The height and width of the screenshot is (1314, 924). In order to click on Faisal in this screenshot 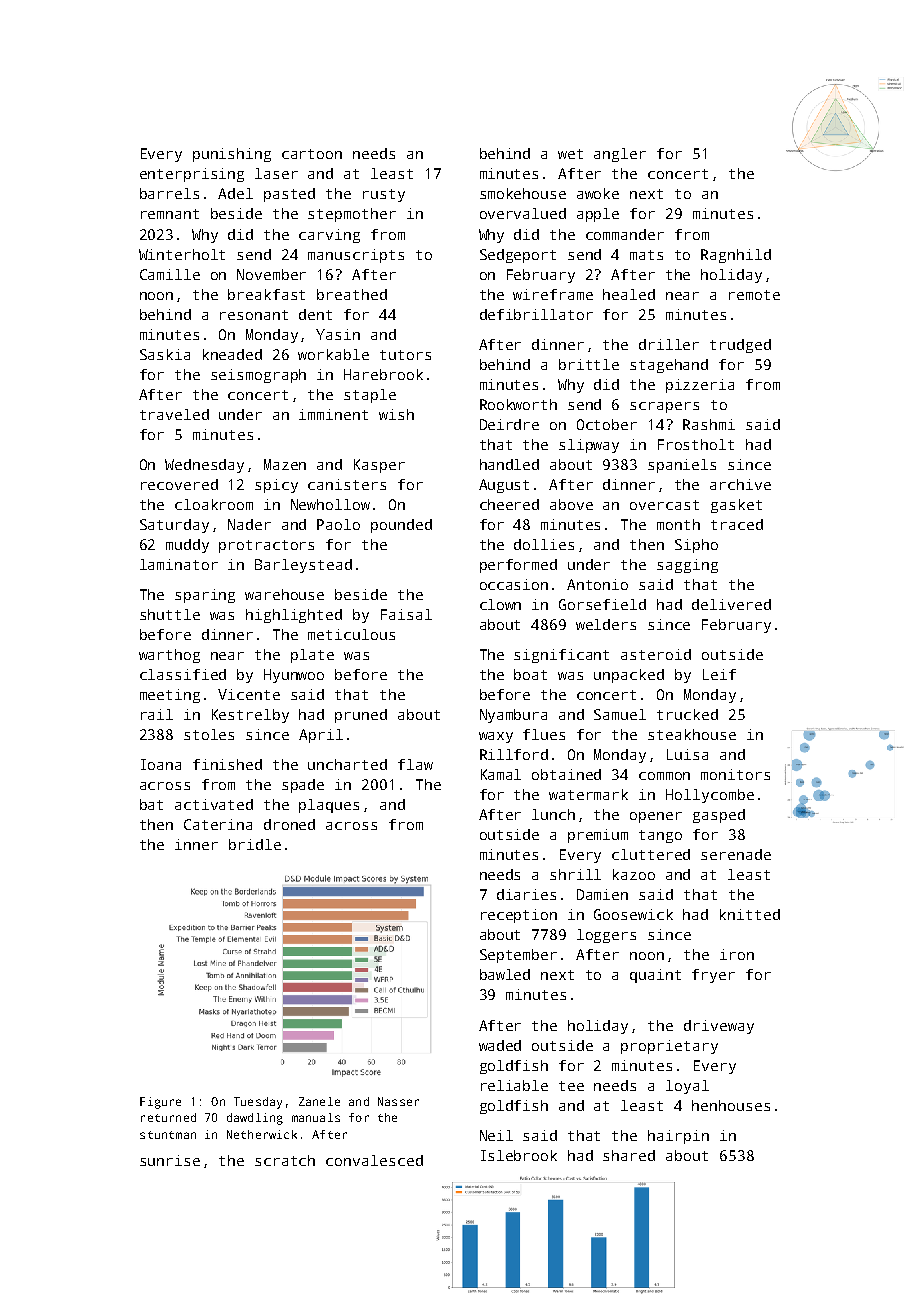, I will do `click(406, 614)`.
